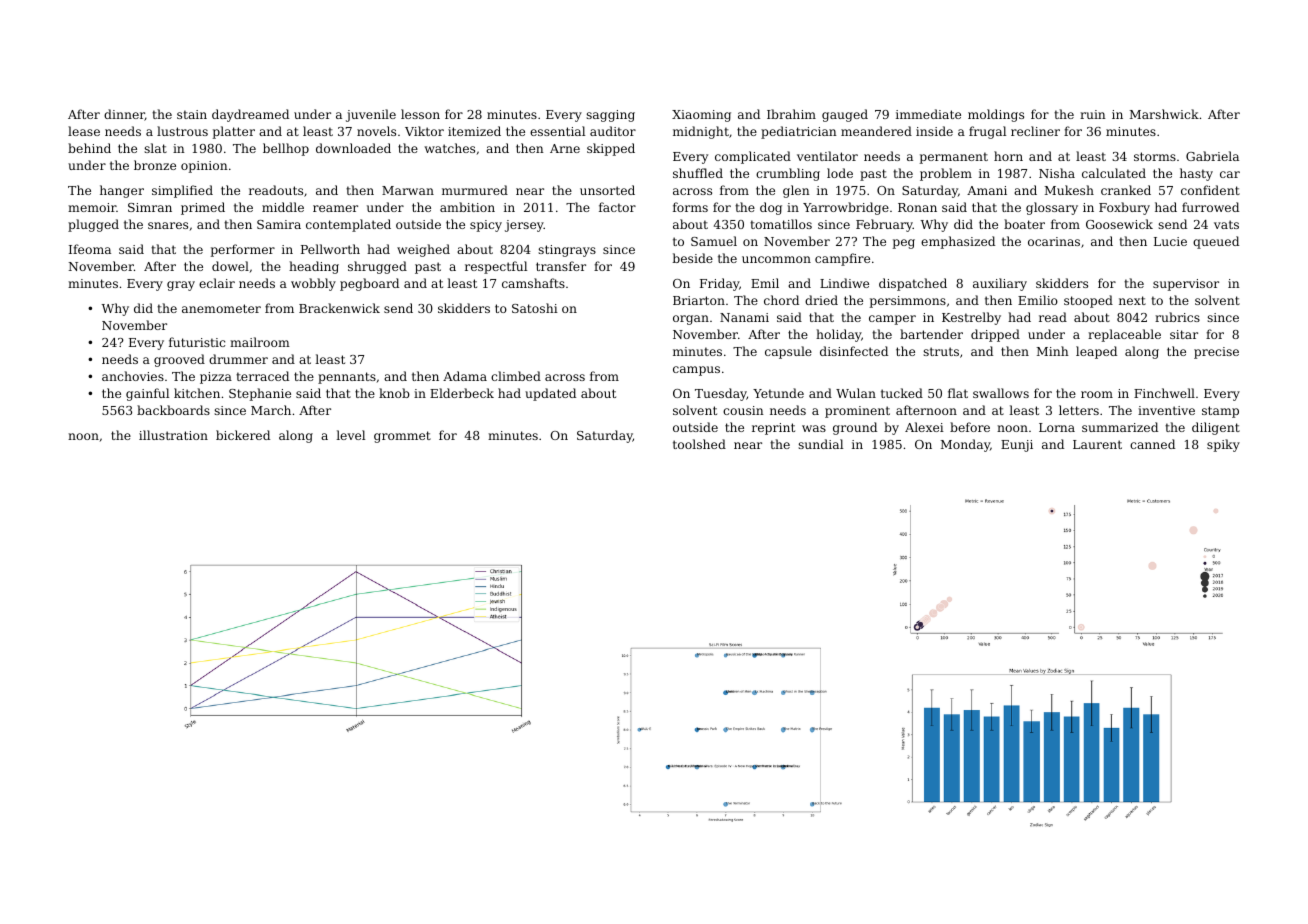  Describe the element at coordinates (147, 394) in the screenshot. I see `gainful` at that location.
